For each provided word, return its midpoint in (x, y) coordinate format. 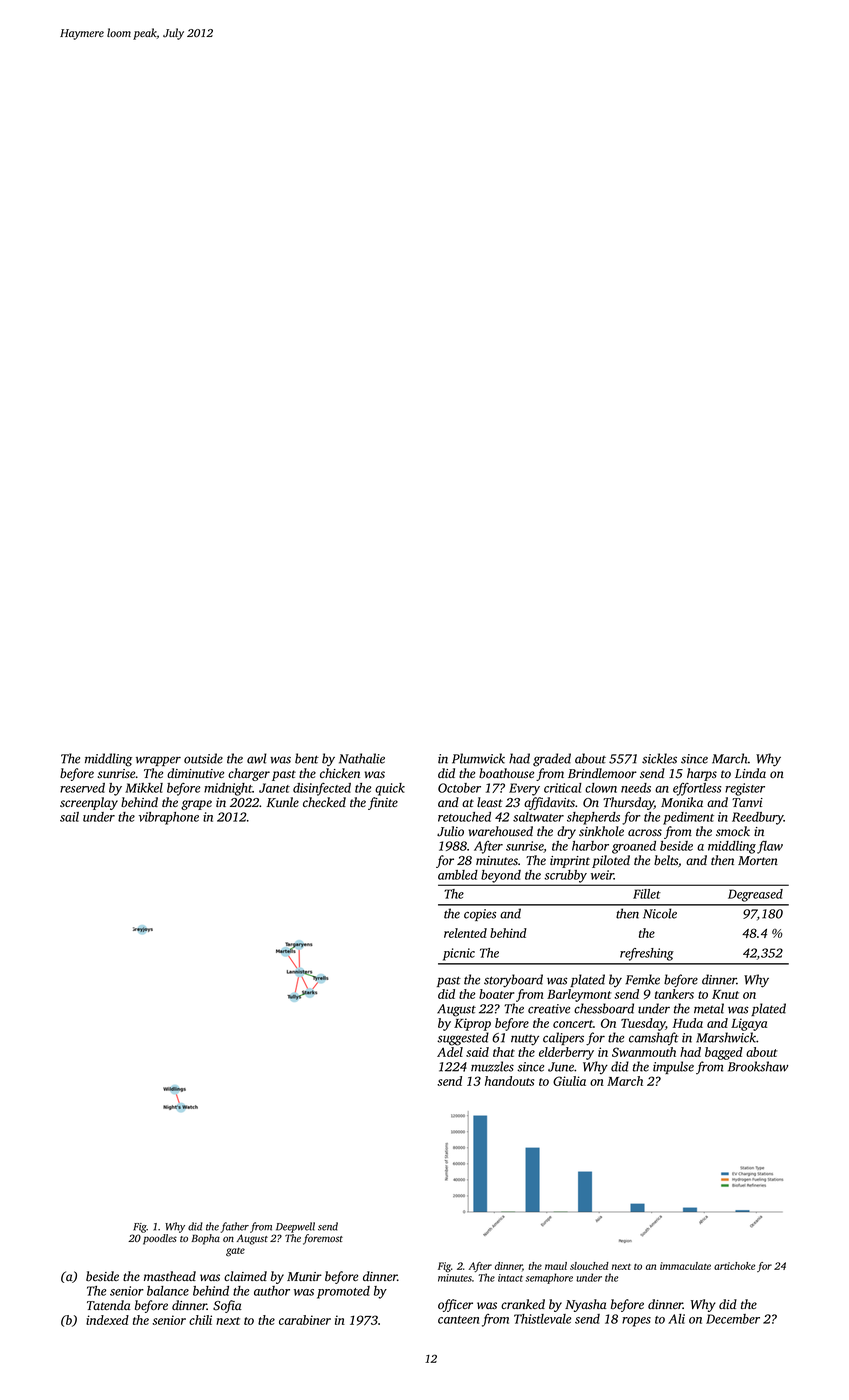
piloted (611, 861)
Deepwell (295, 1227)
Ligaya (749, 1024)
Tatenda (109, 1305)
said (477, 1052)
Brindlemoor (602, 773)
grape (196, 805)
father (235, 1227)
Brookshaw (758, 1066)
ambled (458, 875)
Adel (450, 1052)
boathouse (506, 773)
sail (69, 817)
